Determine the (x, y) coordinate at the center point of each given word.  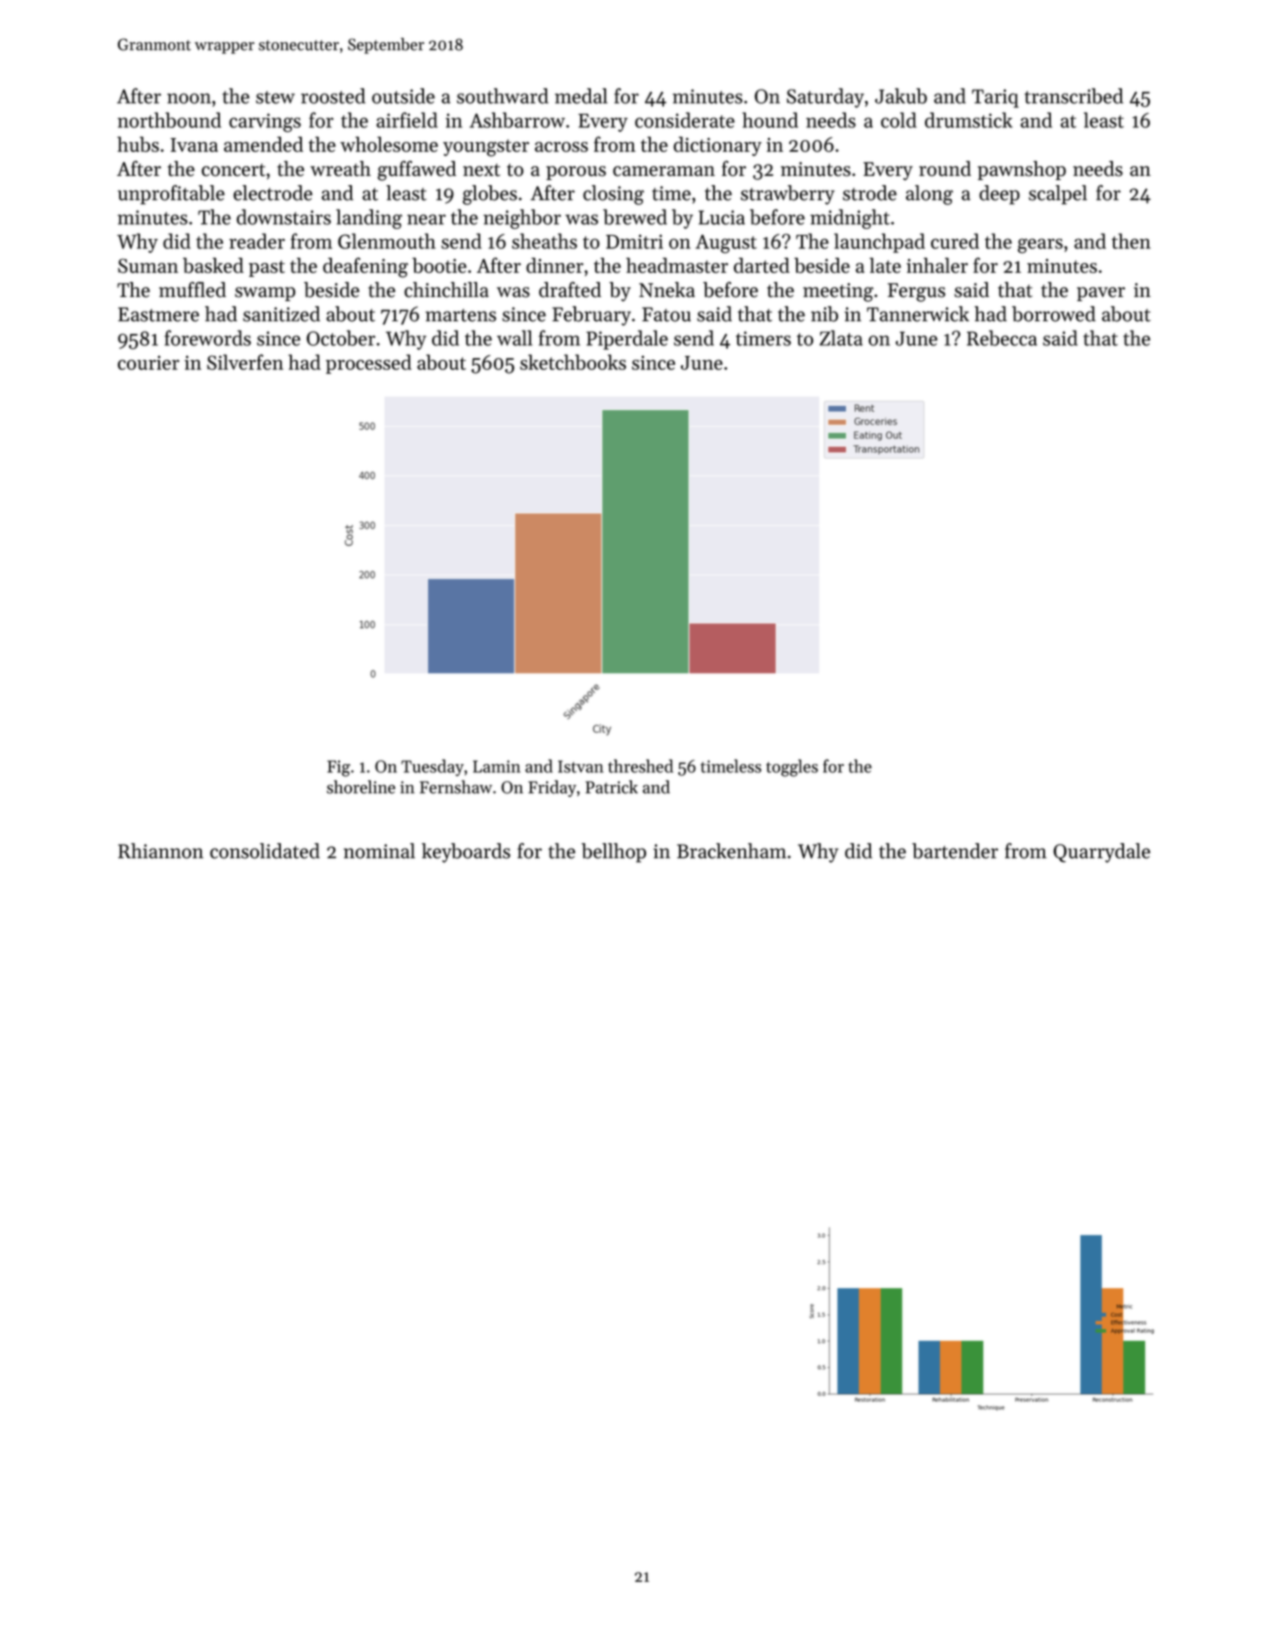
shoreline (361, 787)
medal (581, 96)
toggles (792, 768)
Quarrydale (1101, 853)
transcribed (1074, 96)
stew (275, 97)
